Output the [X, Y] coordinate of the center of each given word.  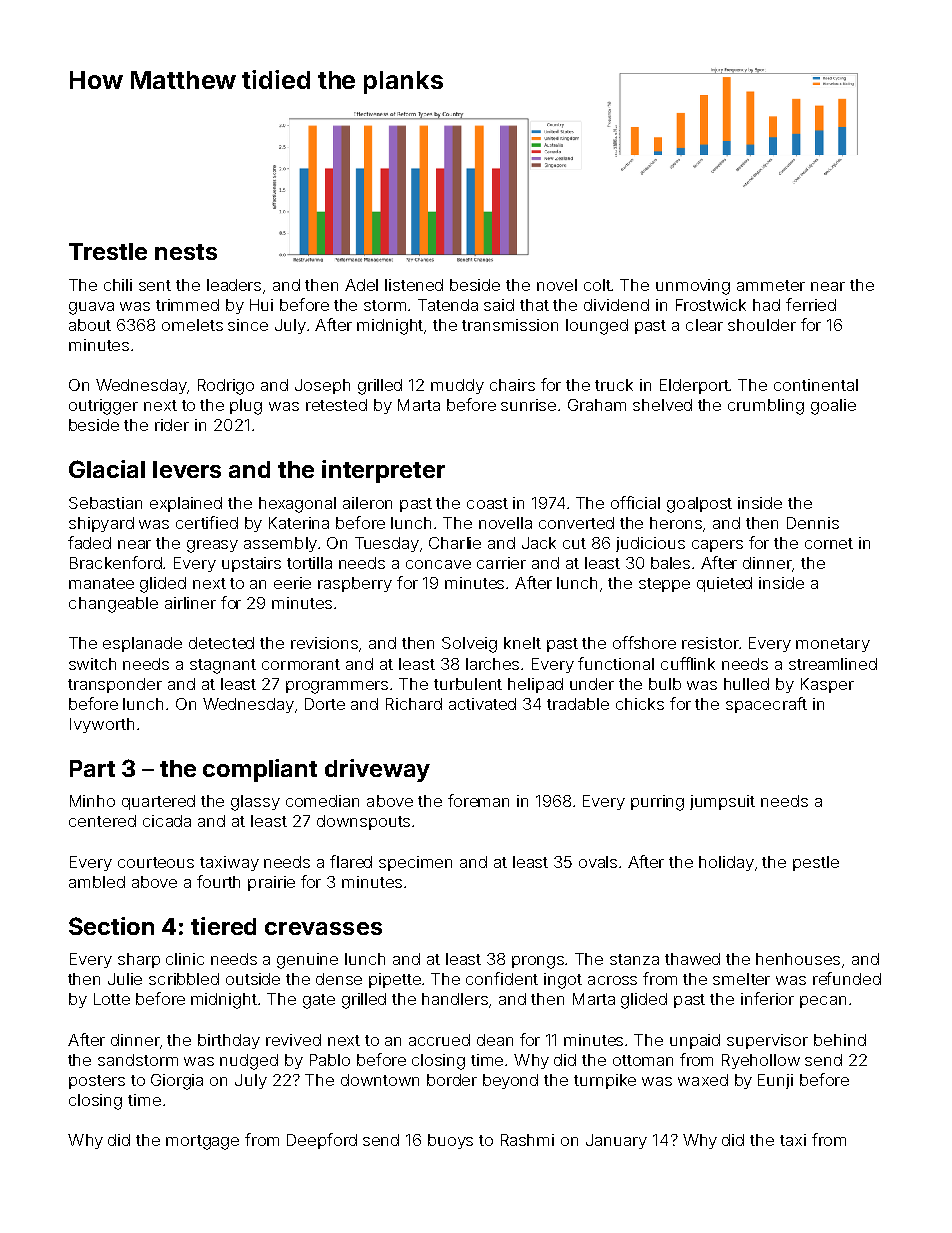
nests [186, 252]
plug [246, 407]
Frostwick [711, 305]
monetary [833, 645]
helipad [535, 685]
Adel [361, 285]
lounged [597, 327]
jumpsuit [722, 802]
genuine [307, 961]
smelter [741, 979]
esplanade [142, 644]
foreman [478, 800]
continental [816, 385]
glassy [255, 803]
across [612, 980]
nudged [249, 1062]
